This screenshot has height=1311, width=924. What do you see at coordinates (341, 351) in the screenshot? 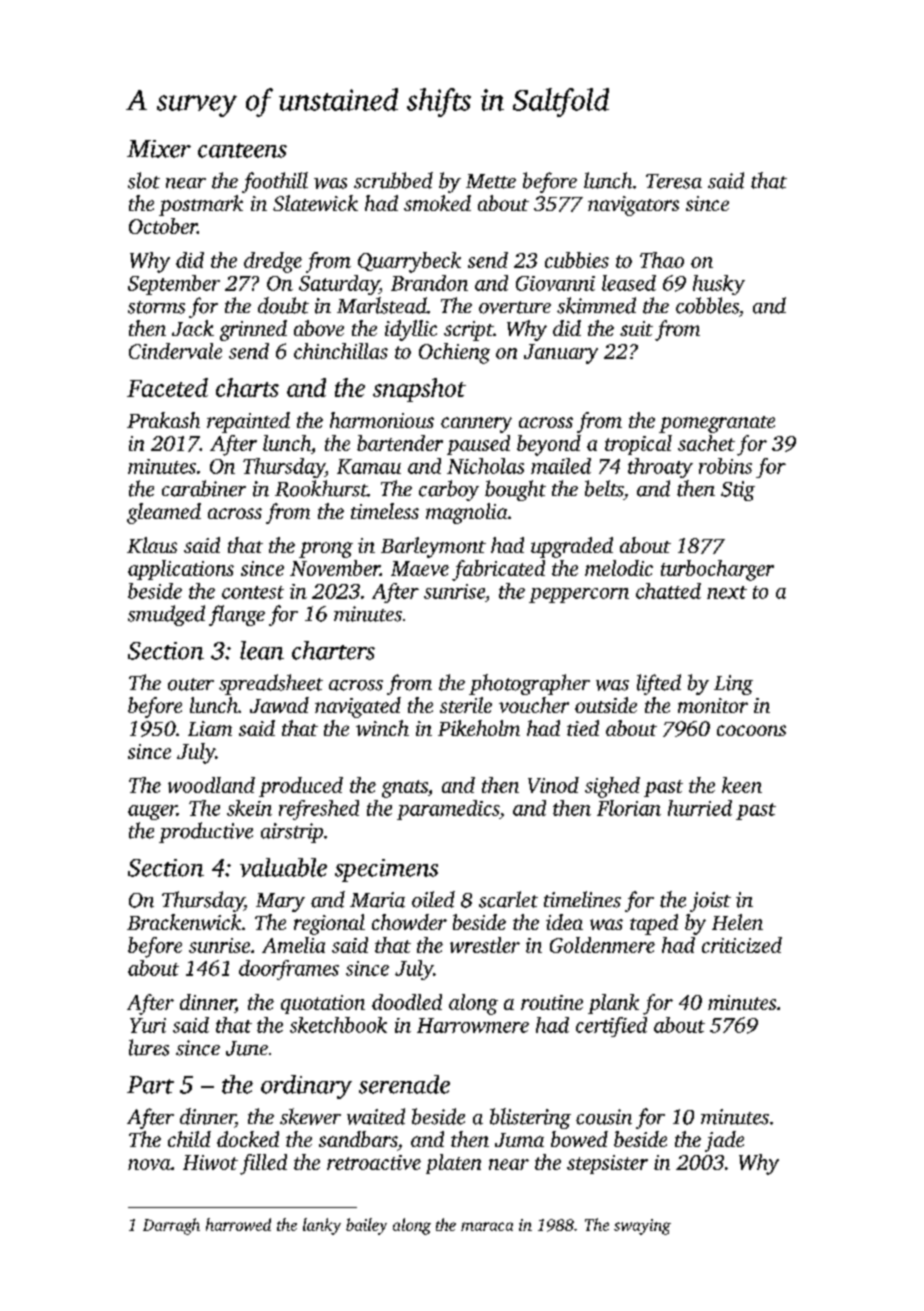
I see `chinchillas` at bounding box center [341, 351].
